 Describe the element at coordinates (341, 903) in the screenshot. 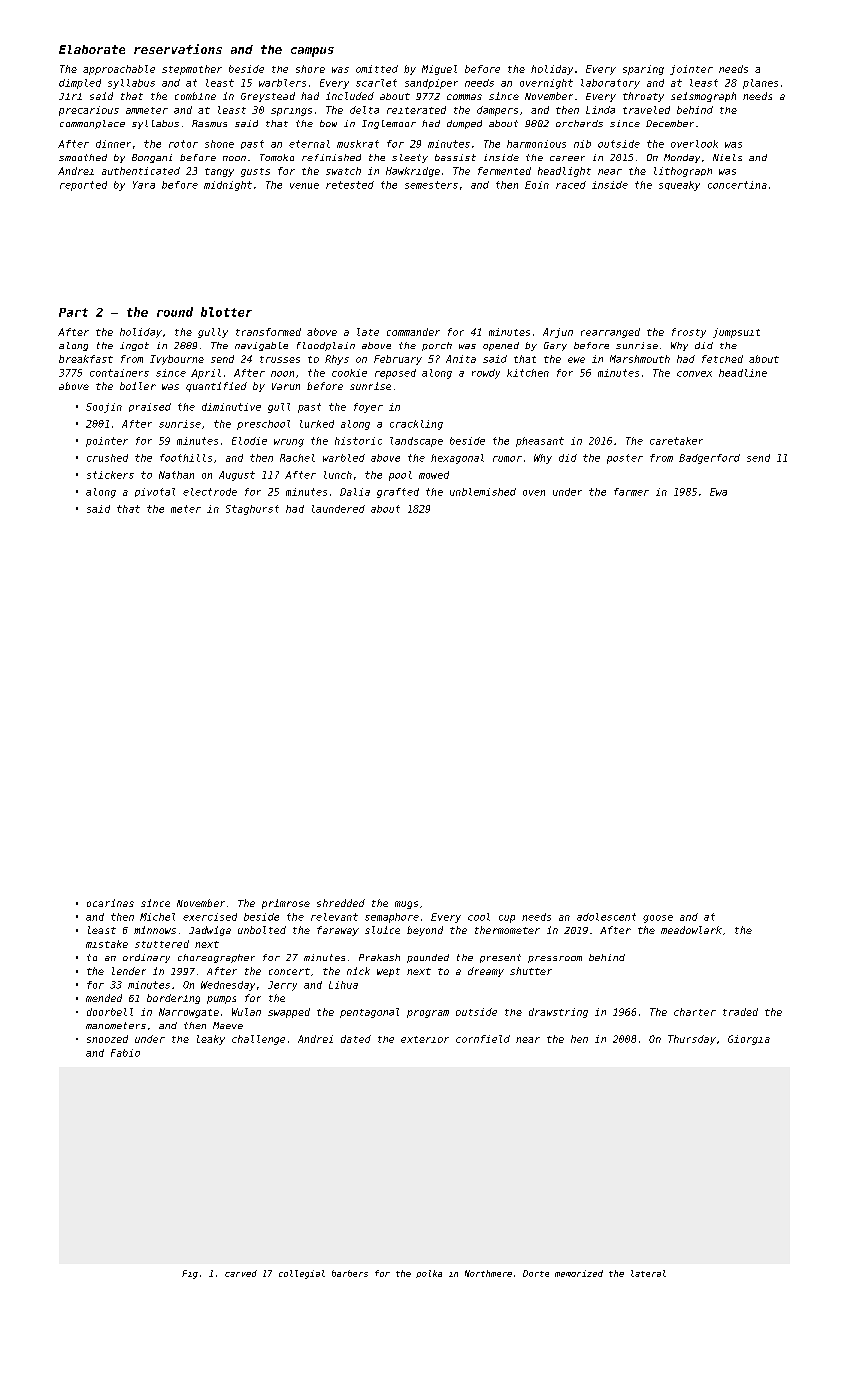

I see `shredded` at that location.
